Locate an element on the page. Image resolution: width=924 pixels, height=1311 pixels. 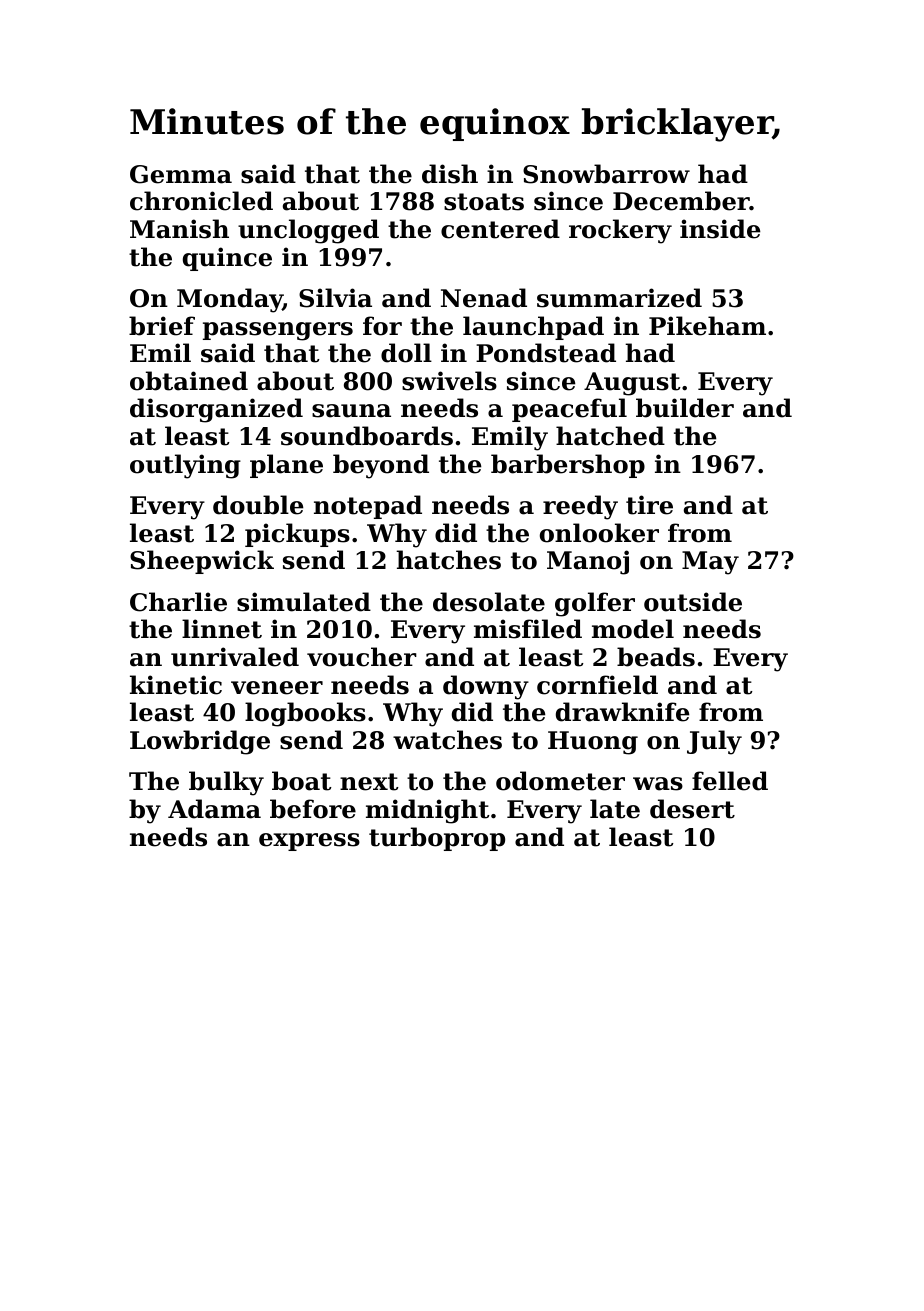
inside is located at coordinates (720, 229).
